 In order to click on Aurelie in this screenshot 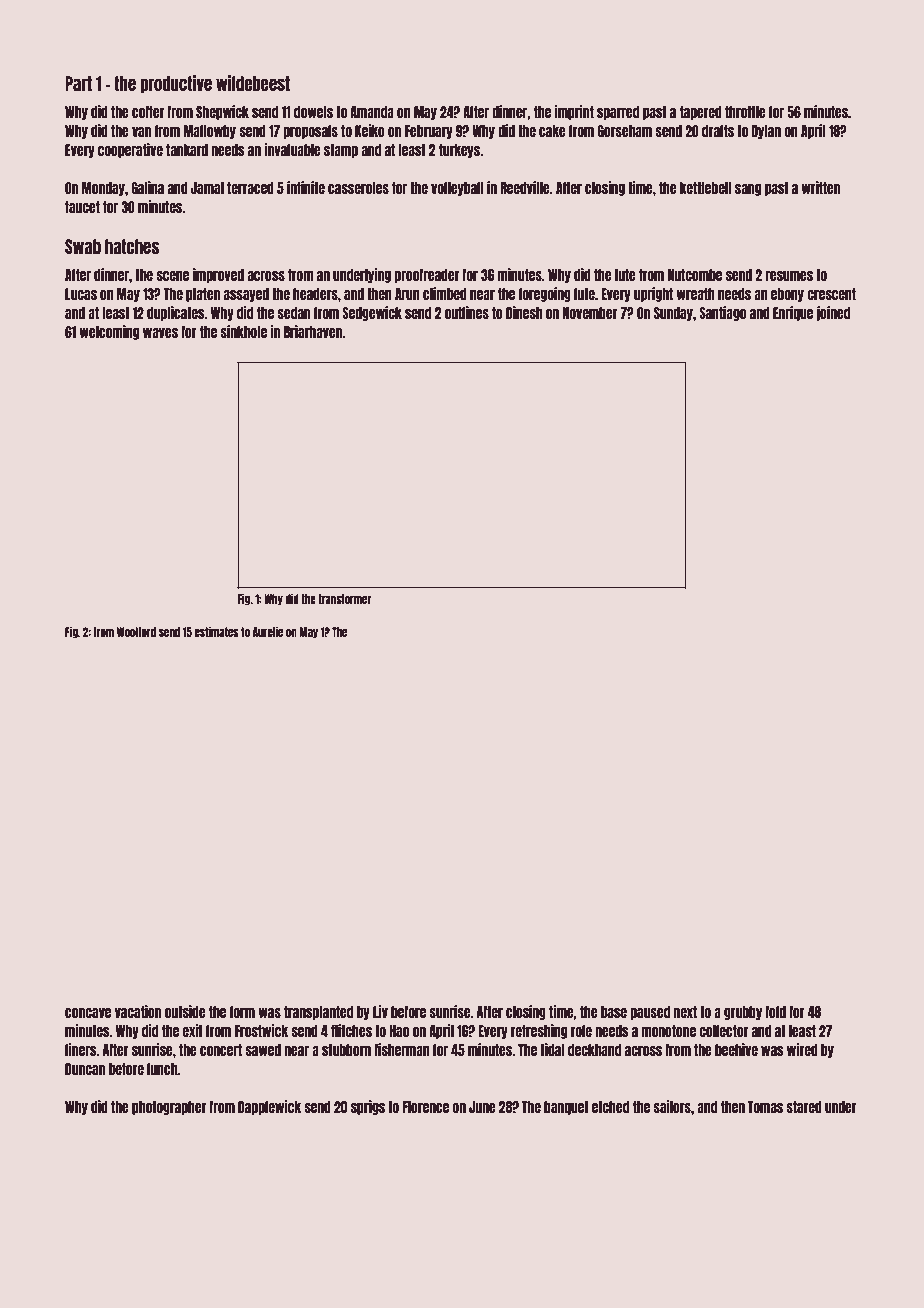, I will do `click(268, 631)`.
